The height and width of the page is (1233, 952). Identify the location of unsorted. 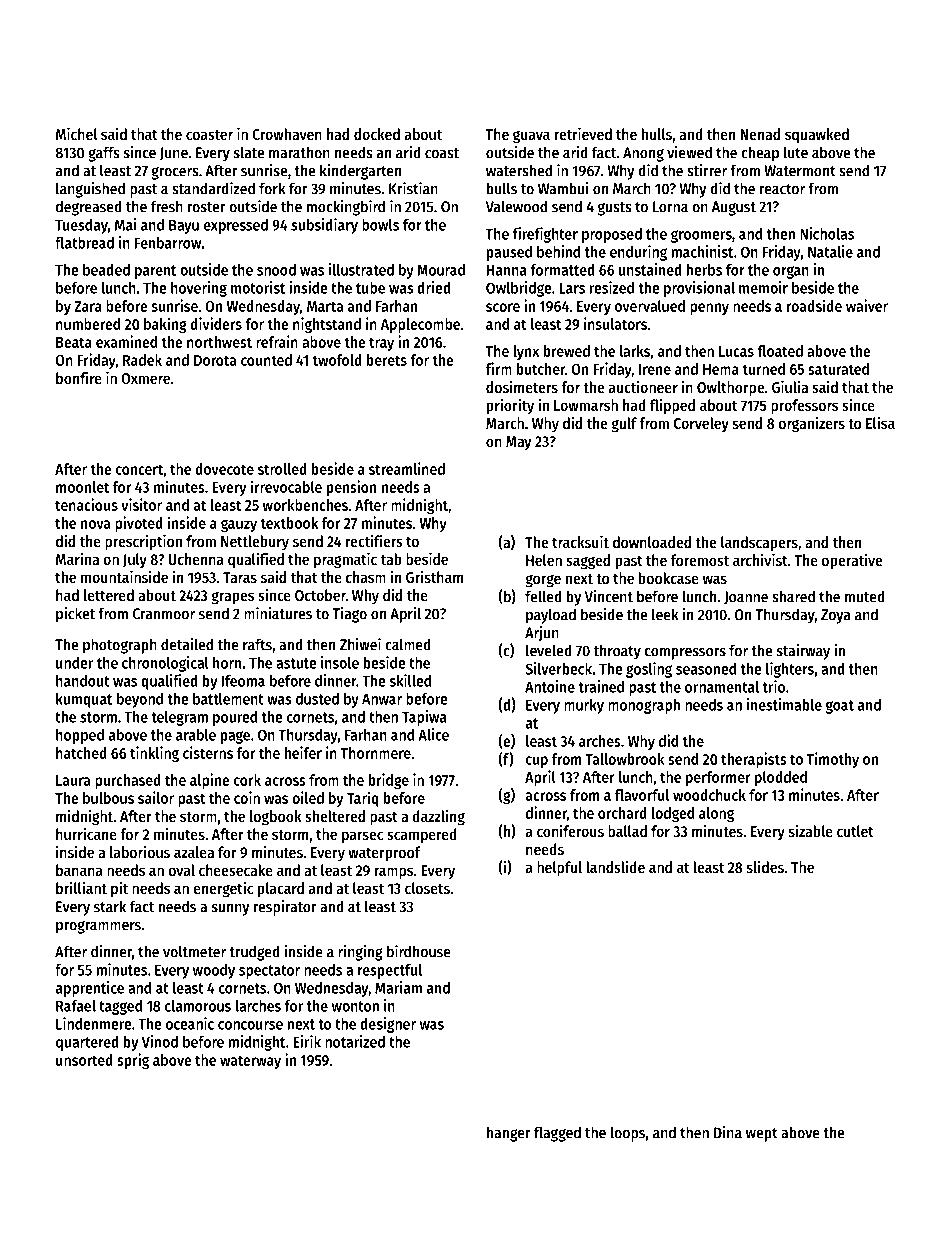
(84, 1060).
